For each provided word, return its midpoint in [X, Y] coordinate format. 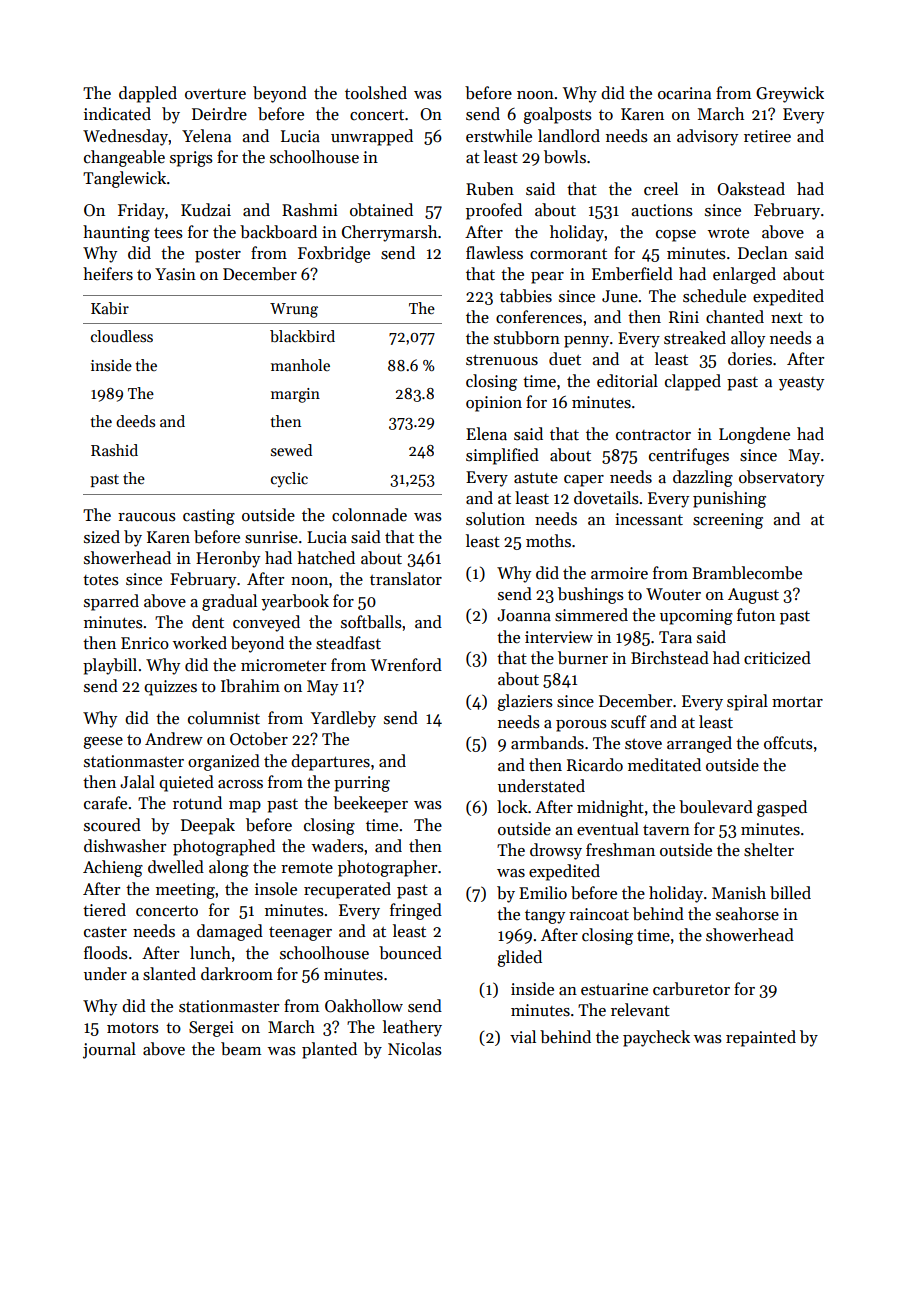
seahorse [747, 914]
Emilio [543, 892]
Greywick [790, 94]
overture [215, 94]
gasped [782, 808]
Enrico [145, 643]
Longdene [754, 435]
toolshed [376, 93]
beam [241, 1049]
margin [295, 395]
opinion [494, 404]
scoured [112, 825]
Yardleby [343, 719]
